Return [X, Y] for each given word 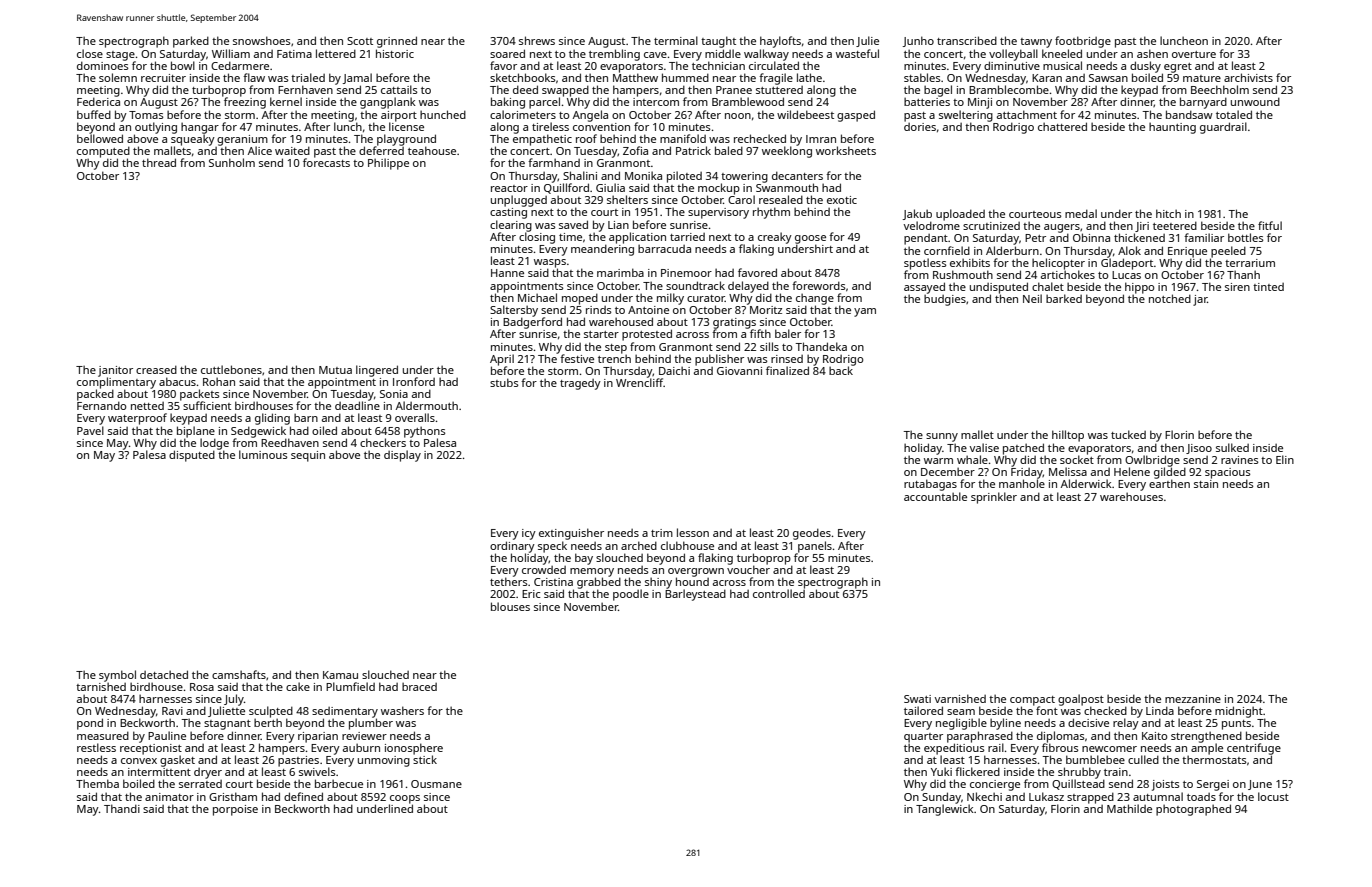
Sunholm [232, 162]
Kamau [340, 675]
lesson [693, 532]
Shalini [580, 175]
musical [1062, 65]
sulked [1232, 447]
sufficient [207, 405]
